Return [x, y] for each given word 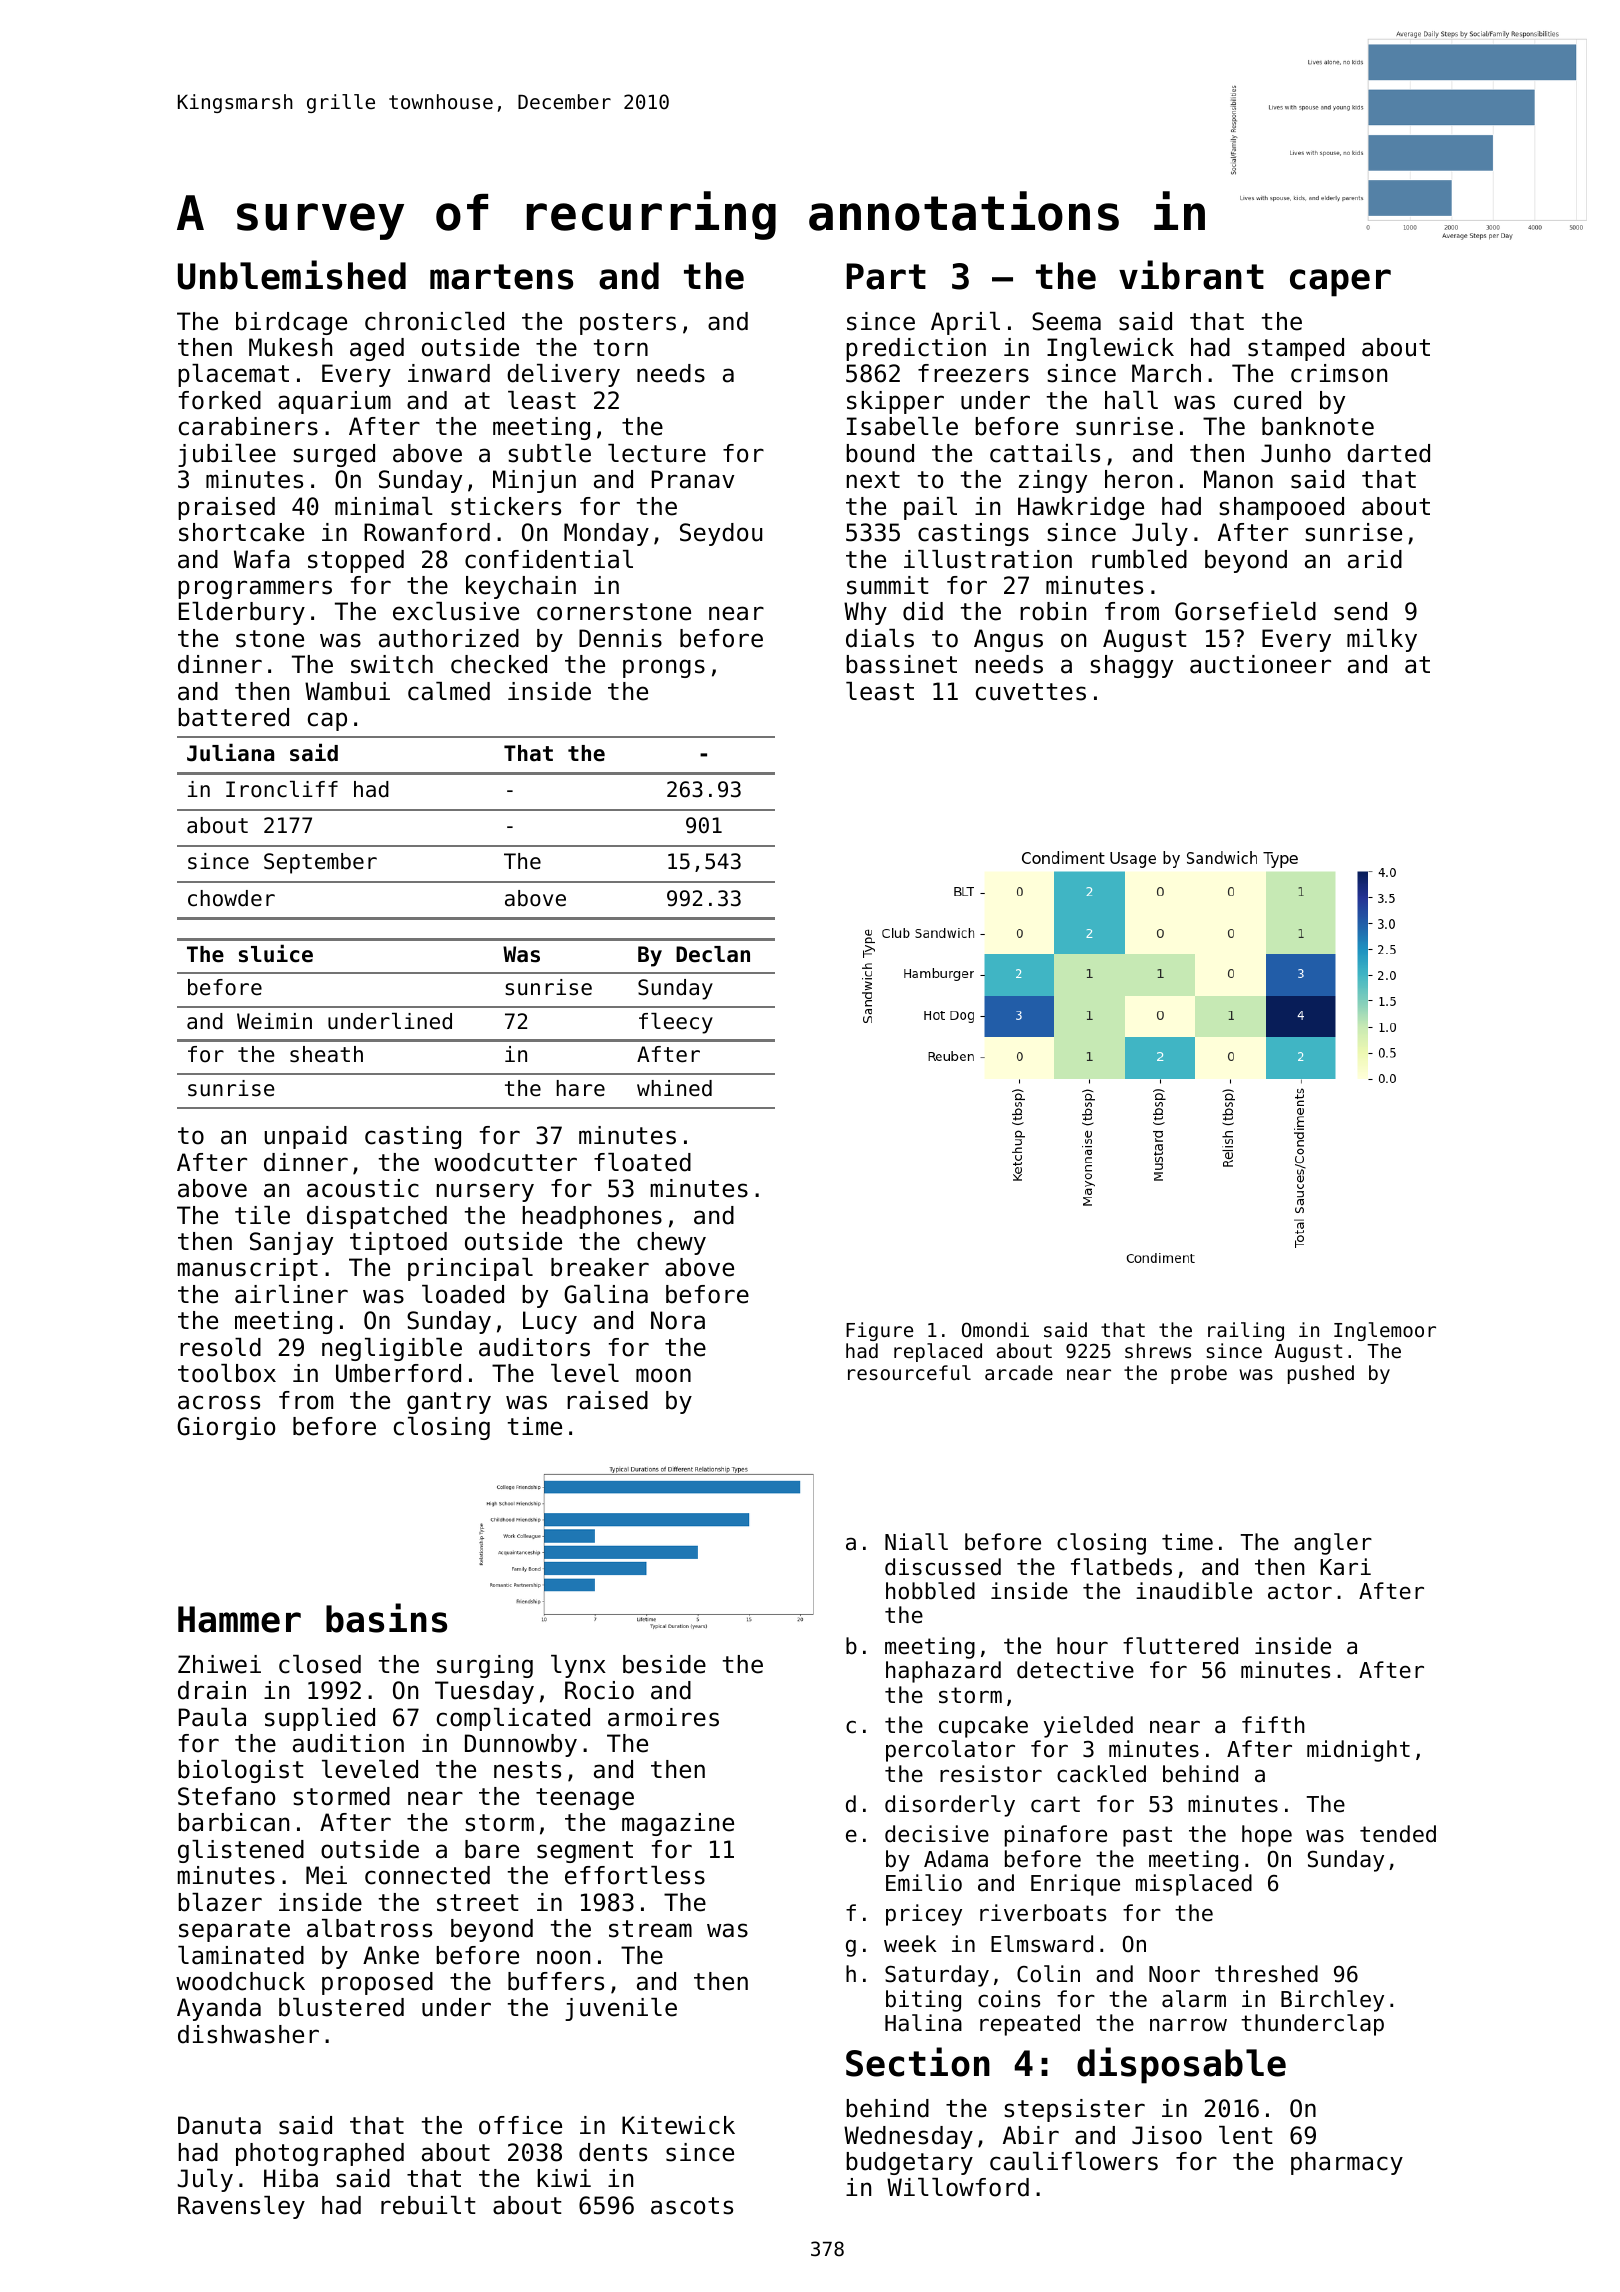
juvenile [621, 2009]
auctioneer [1260, 664]
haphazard [943, 1672]
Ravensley [241, 2207]
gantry [449, 1403]
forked [220, 400]
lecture [657, 453]
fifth [1273, 1724]
